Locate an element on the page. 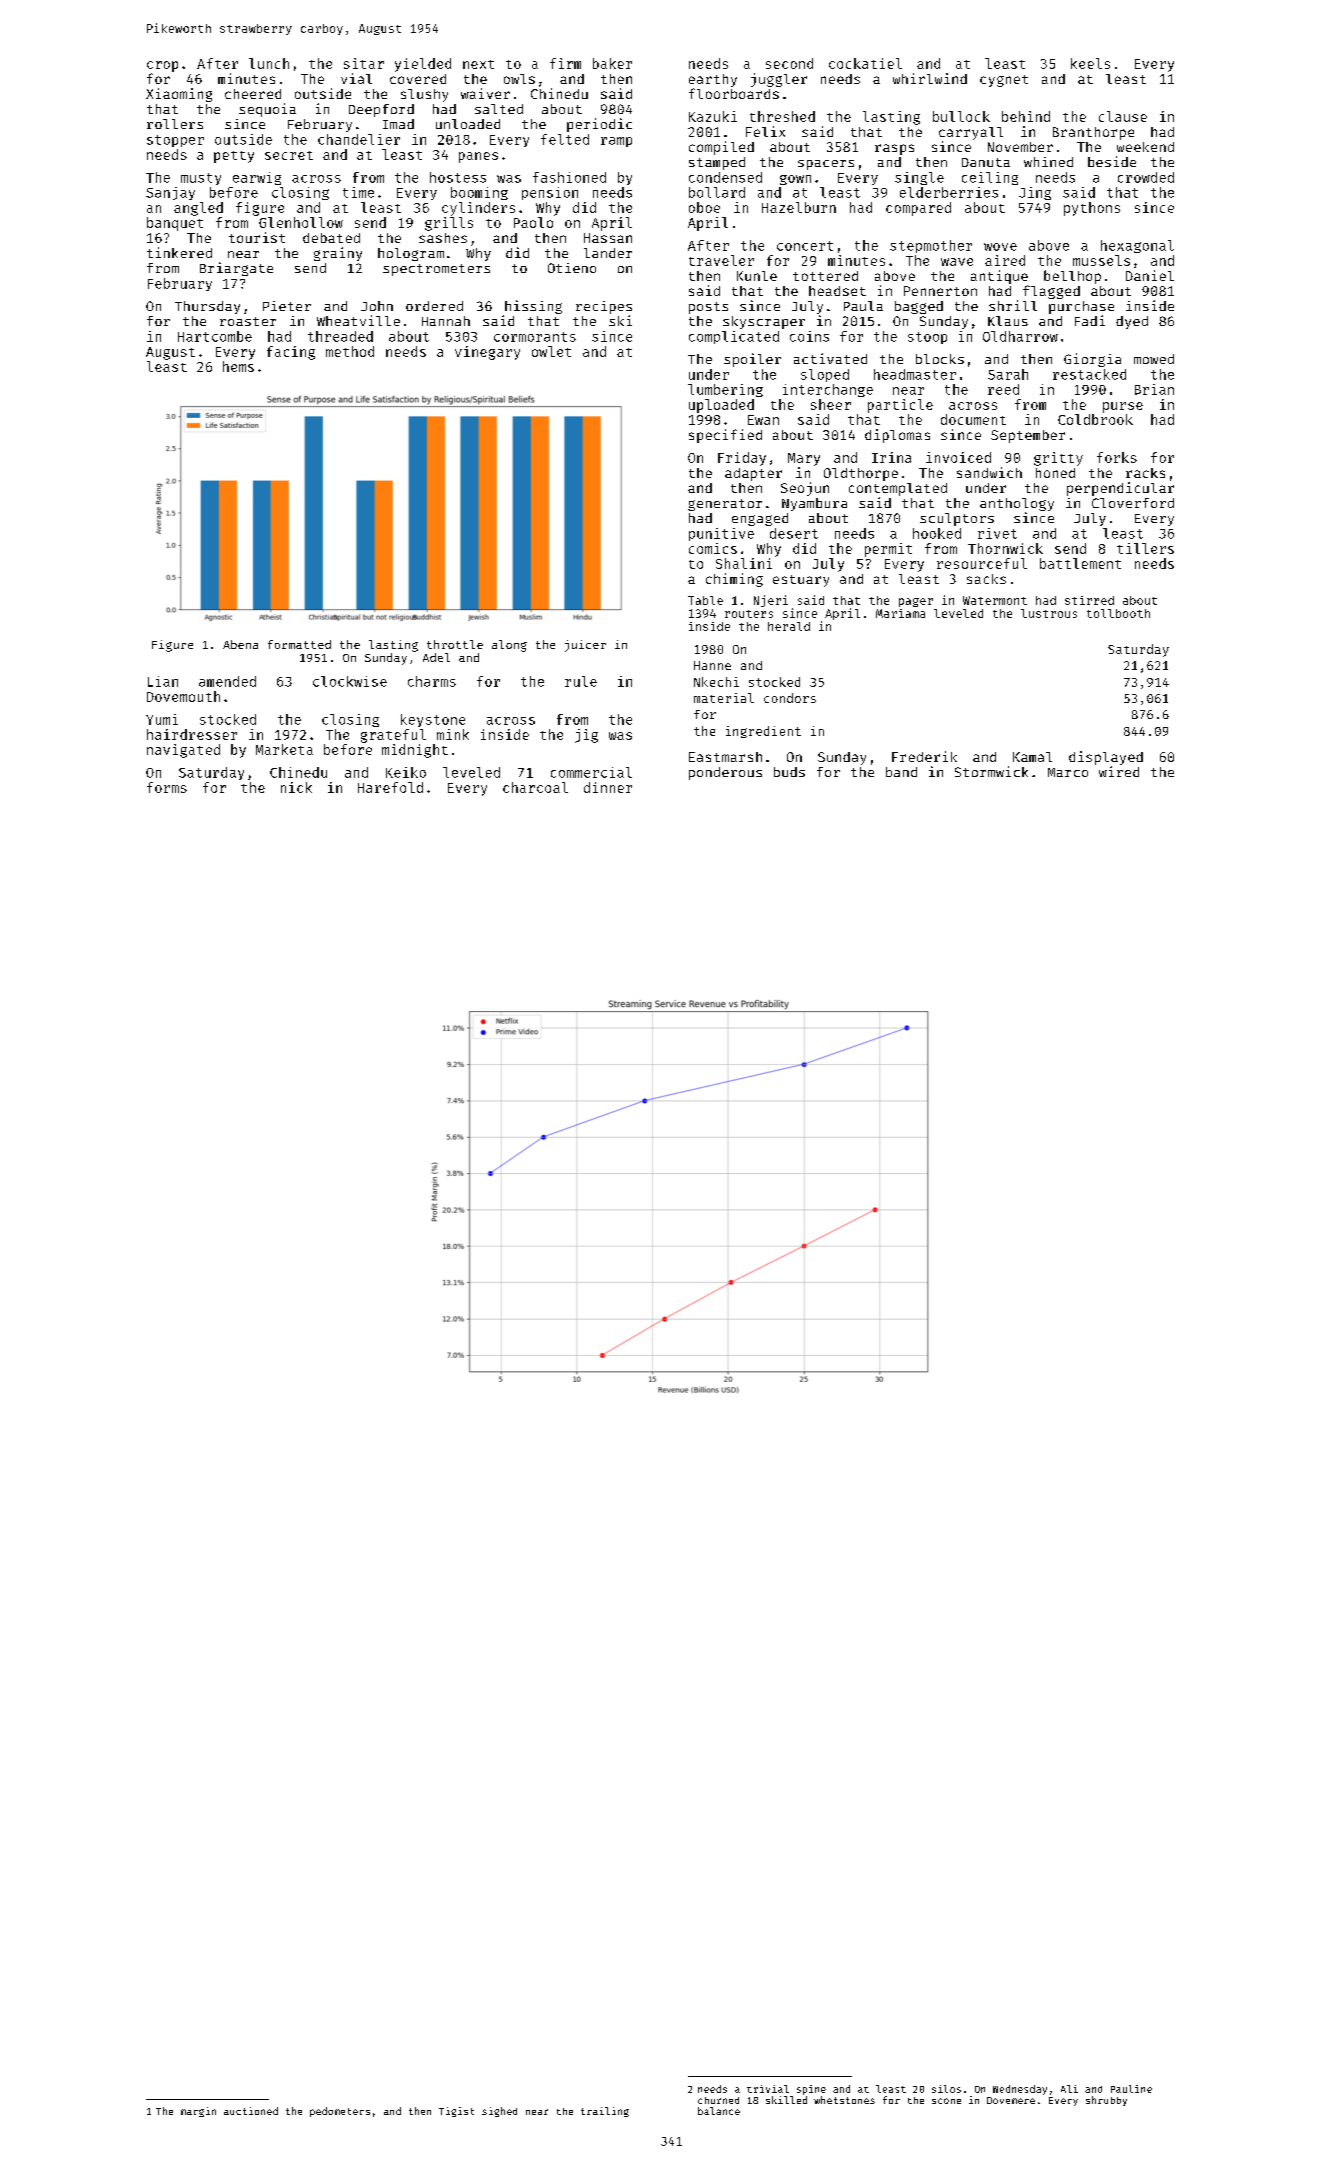  band is located at coordinates (901, 772).
